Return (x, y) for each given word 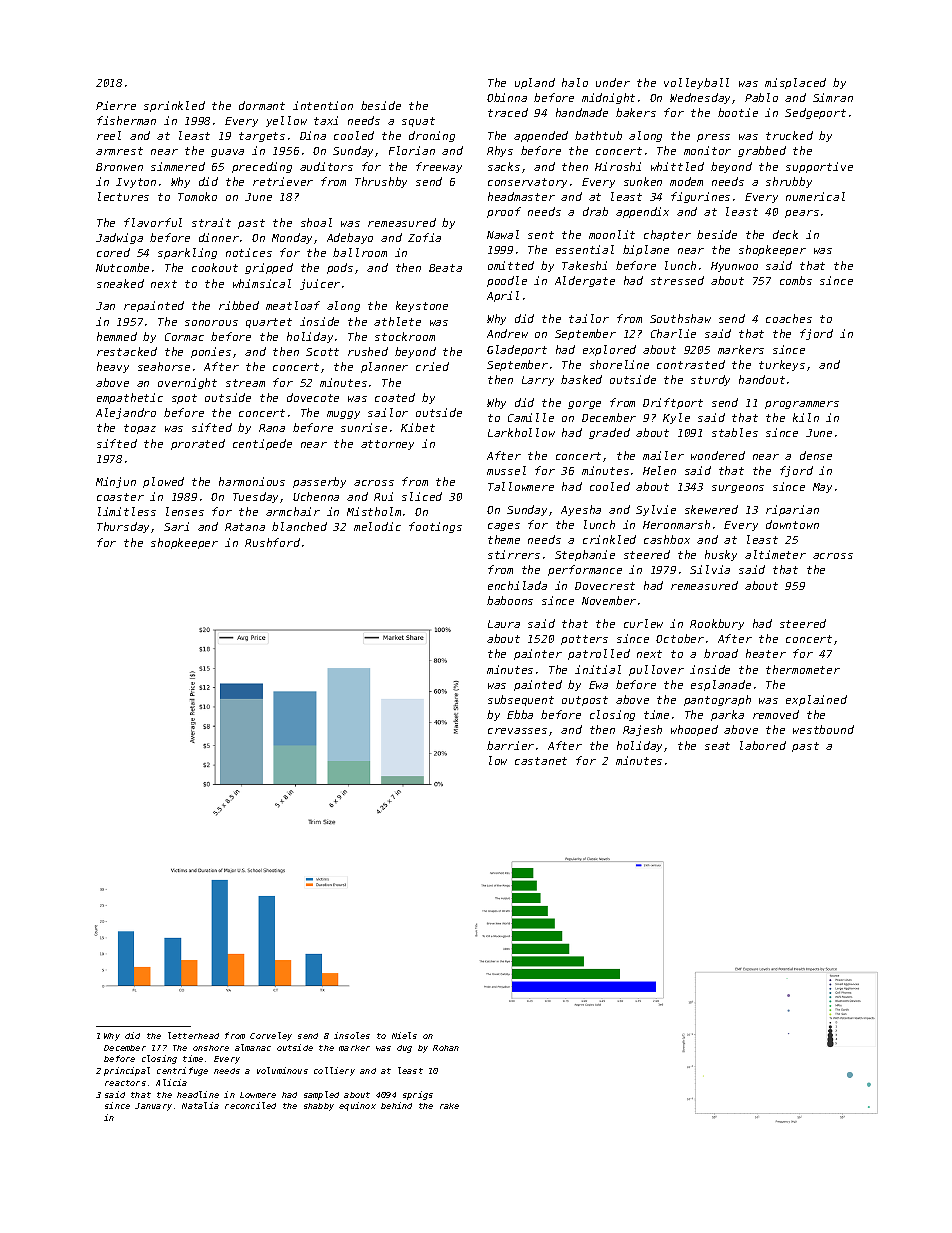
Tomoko (197, 196)
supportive (819, 167)
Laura (504, 624)
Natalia (200, 1105)
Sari (176, 526)
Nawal (503, 234)
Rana (272, 428)
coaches (789, 318)
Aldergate (585, 281)
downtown (792, 524)
